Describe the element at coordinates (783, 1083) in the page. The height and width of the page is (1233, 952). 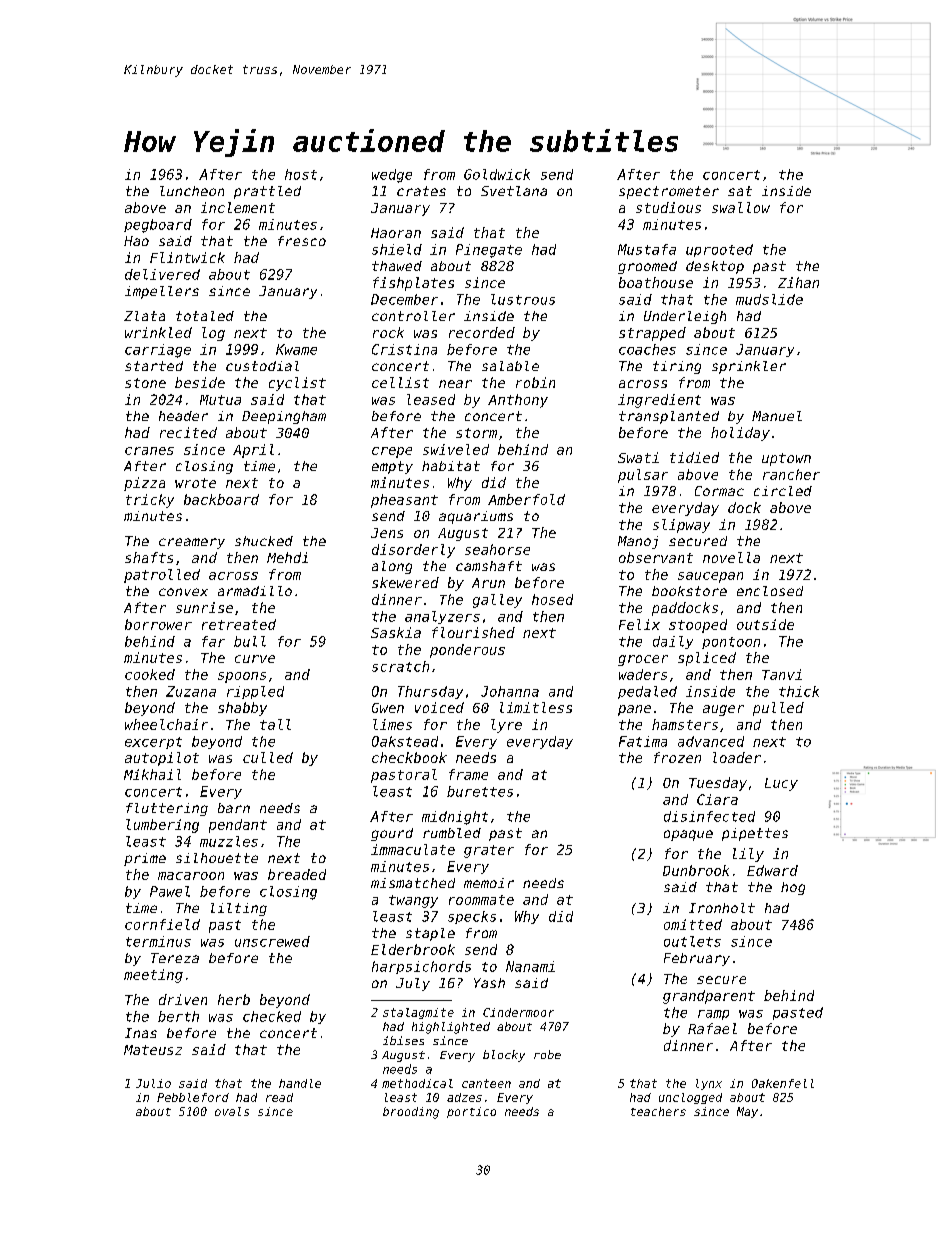
I see `Oakenfell` at that location.
